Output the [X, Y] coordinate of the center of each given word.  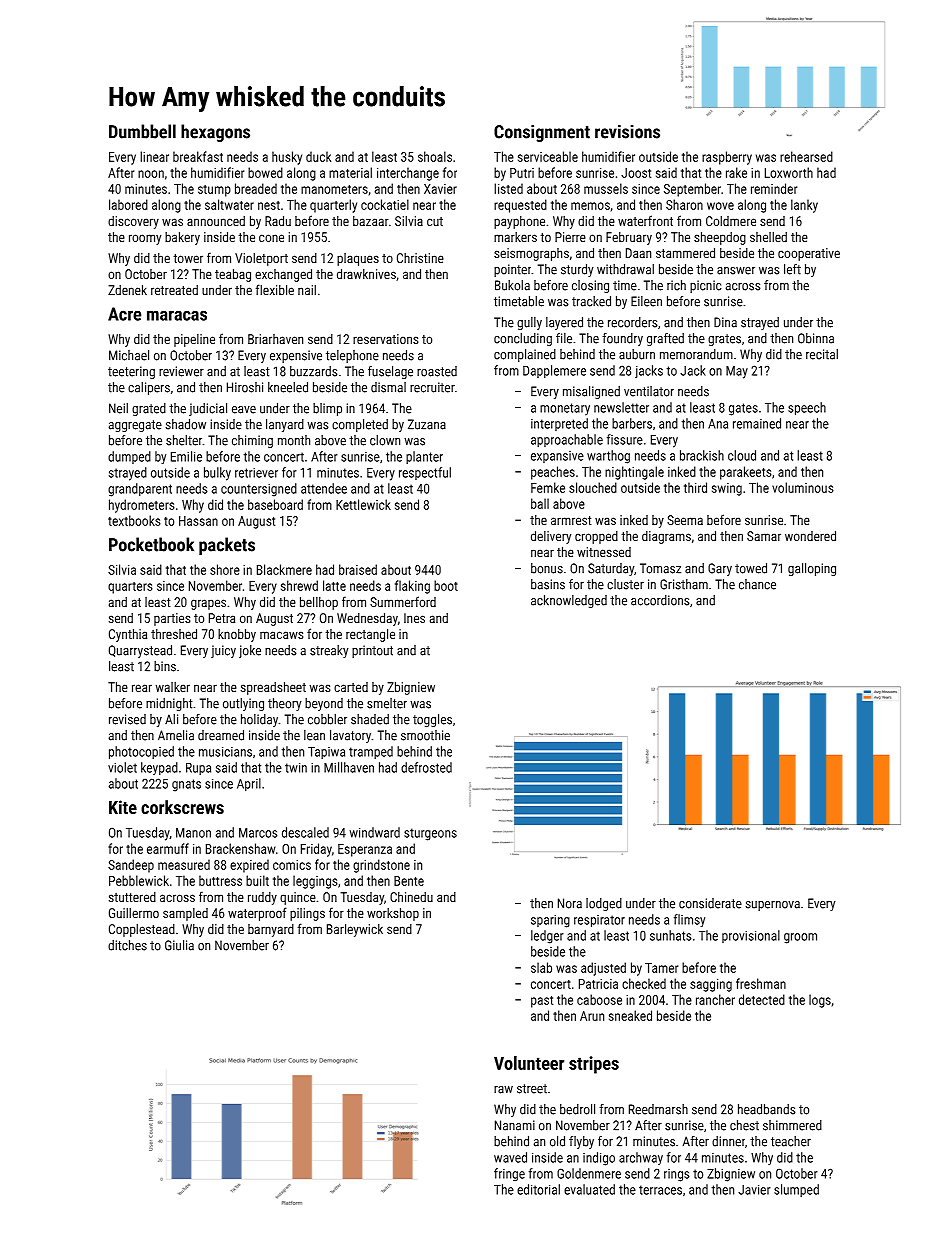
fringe [509, 1174]
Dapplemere [554, 371]
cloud [742, 455]
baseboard [275, 504]
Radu [278, 221]
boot [446, 585]
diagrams [666, 537]
